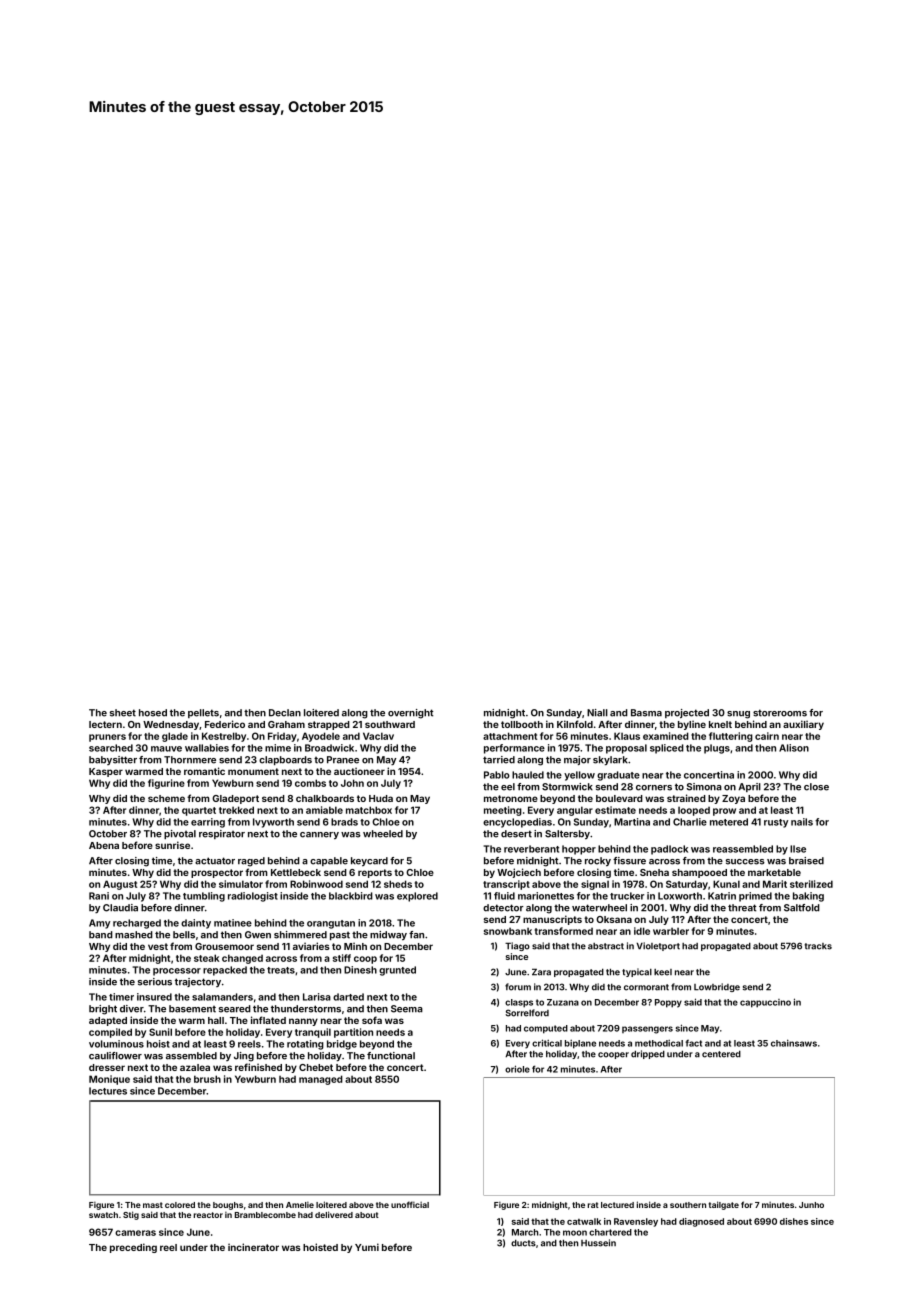  What do you see at coordinates (410, 714) in the page?
I see `overnight` at bounding box center [410, 714].
